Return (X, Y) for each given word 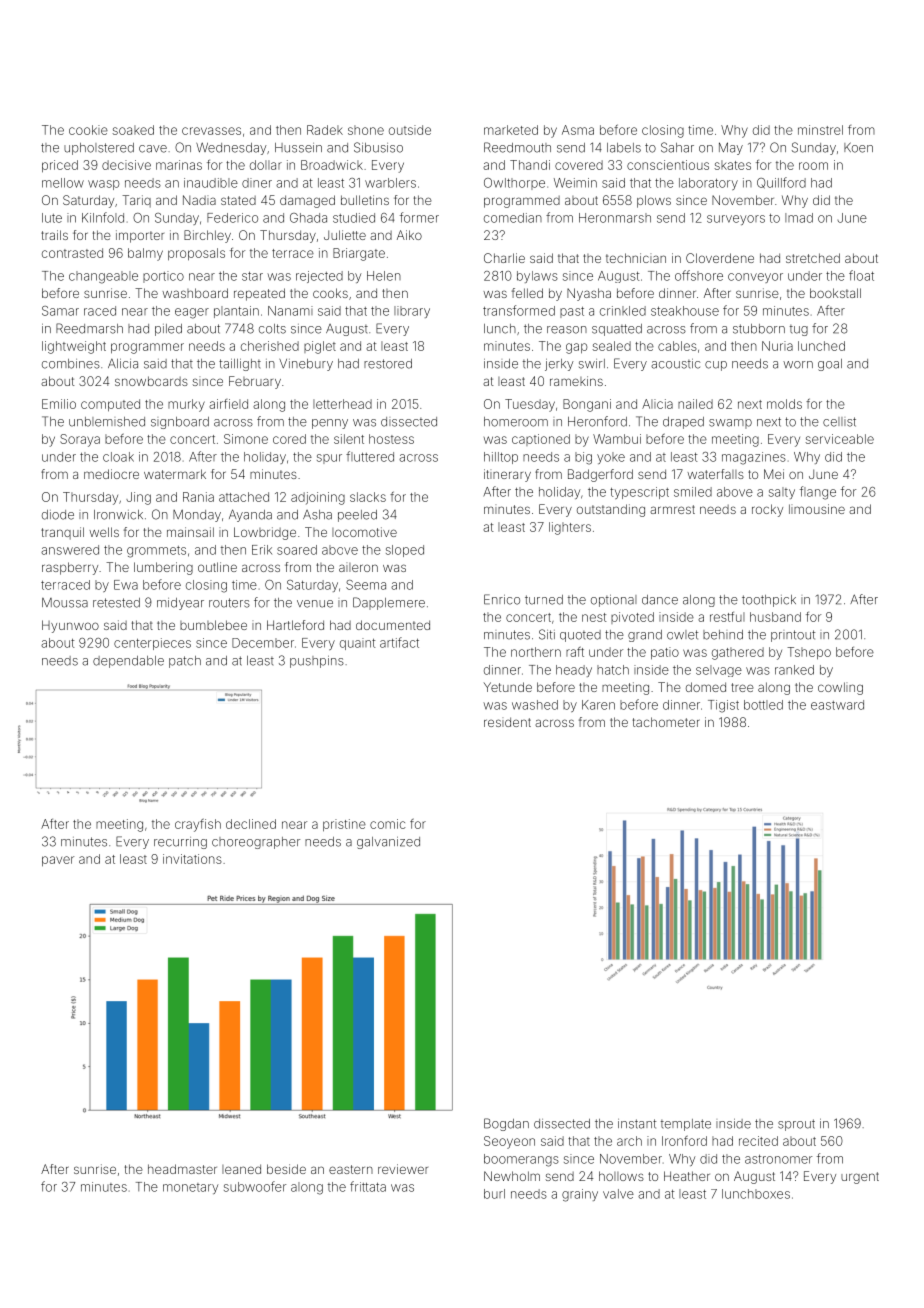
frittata (368, 1186)
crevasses (211, 131)
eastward (837, 705)
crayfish (198, 825)
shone (366, 130)
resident (507, 722)
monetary (190, 1188)
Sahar (677, 147)
